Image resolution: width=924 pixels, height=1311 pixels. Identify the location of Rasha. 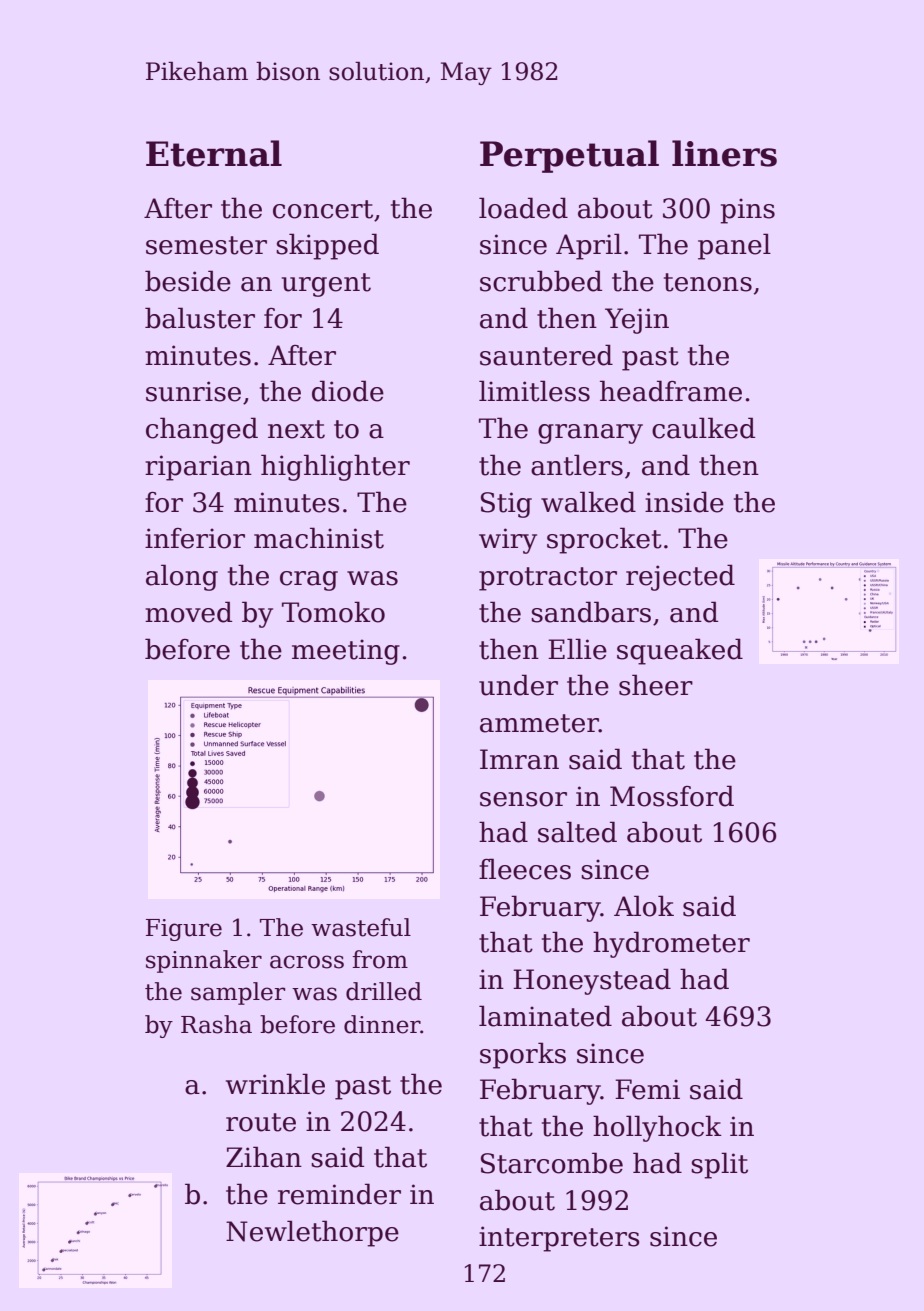
(216, 1024).
